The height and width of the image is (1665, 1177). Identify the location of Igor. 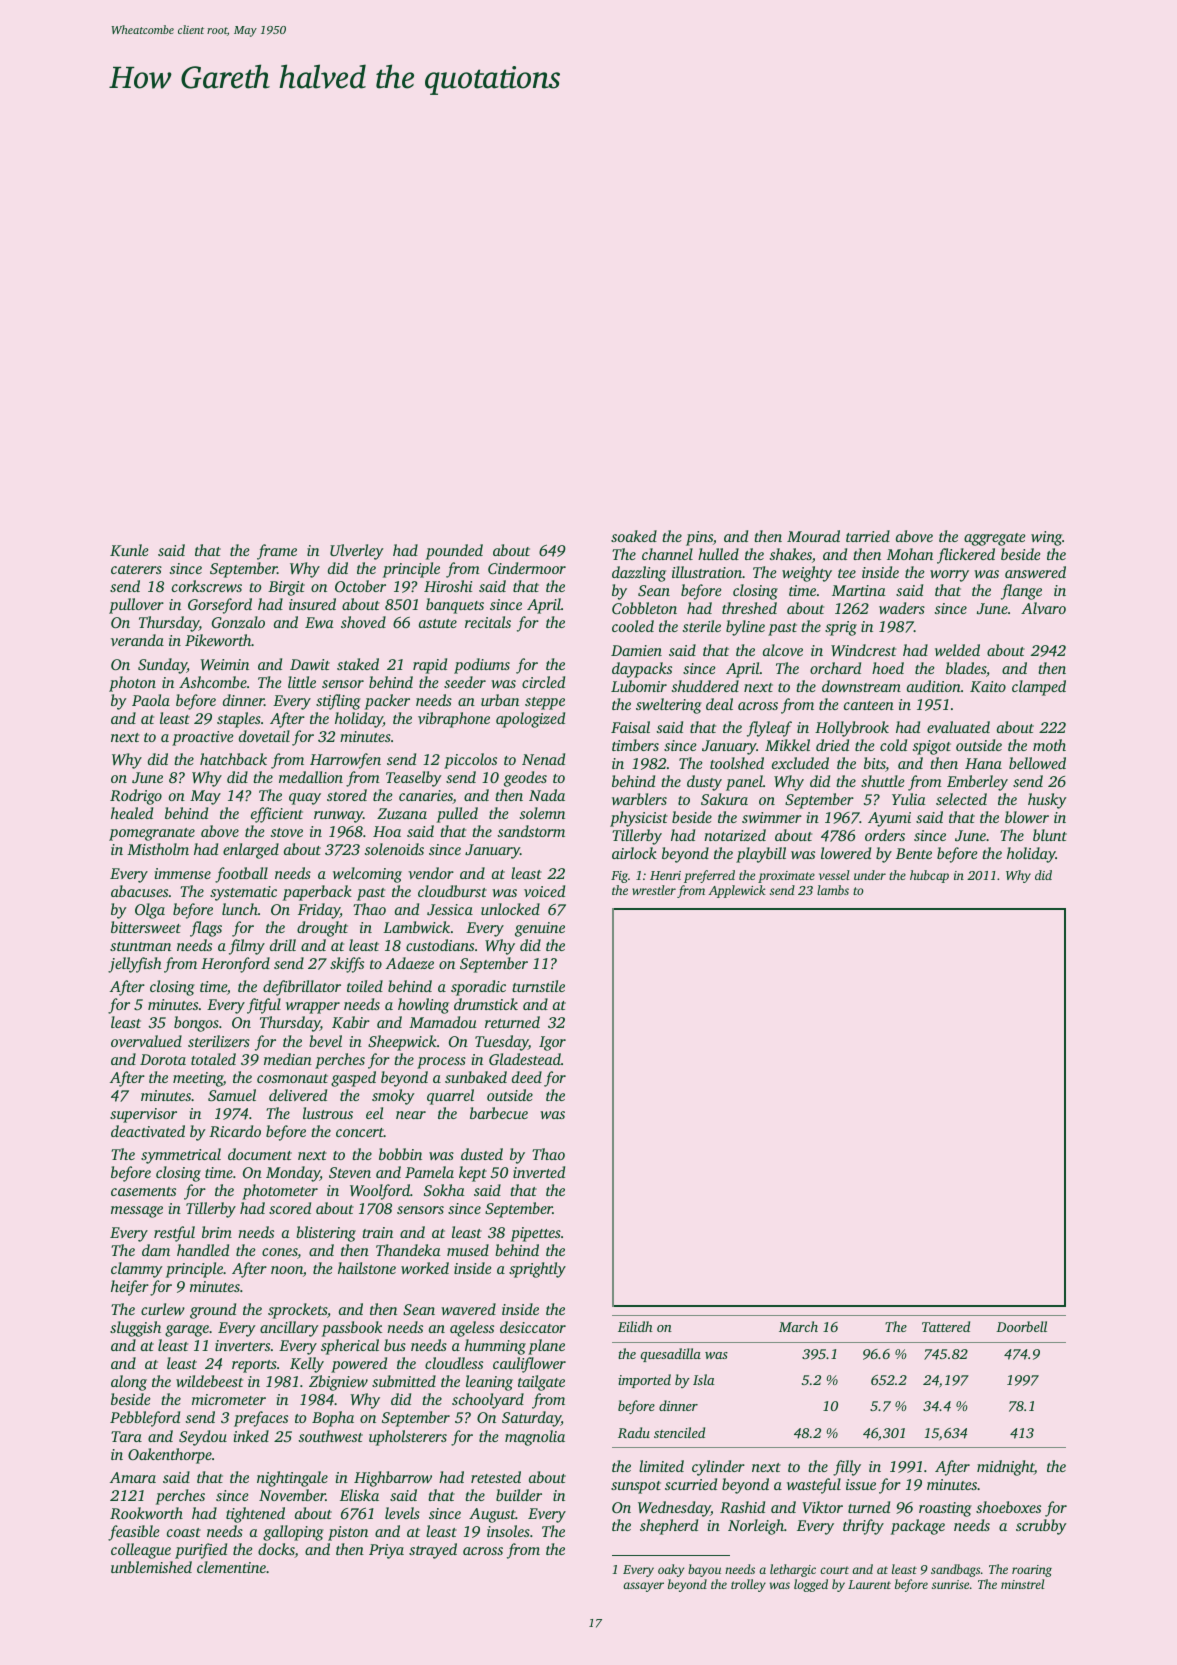
(552, 1043).
